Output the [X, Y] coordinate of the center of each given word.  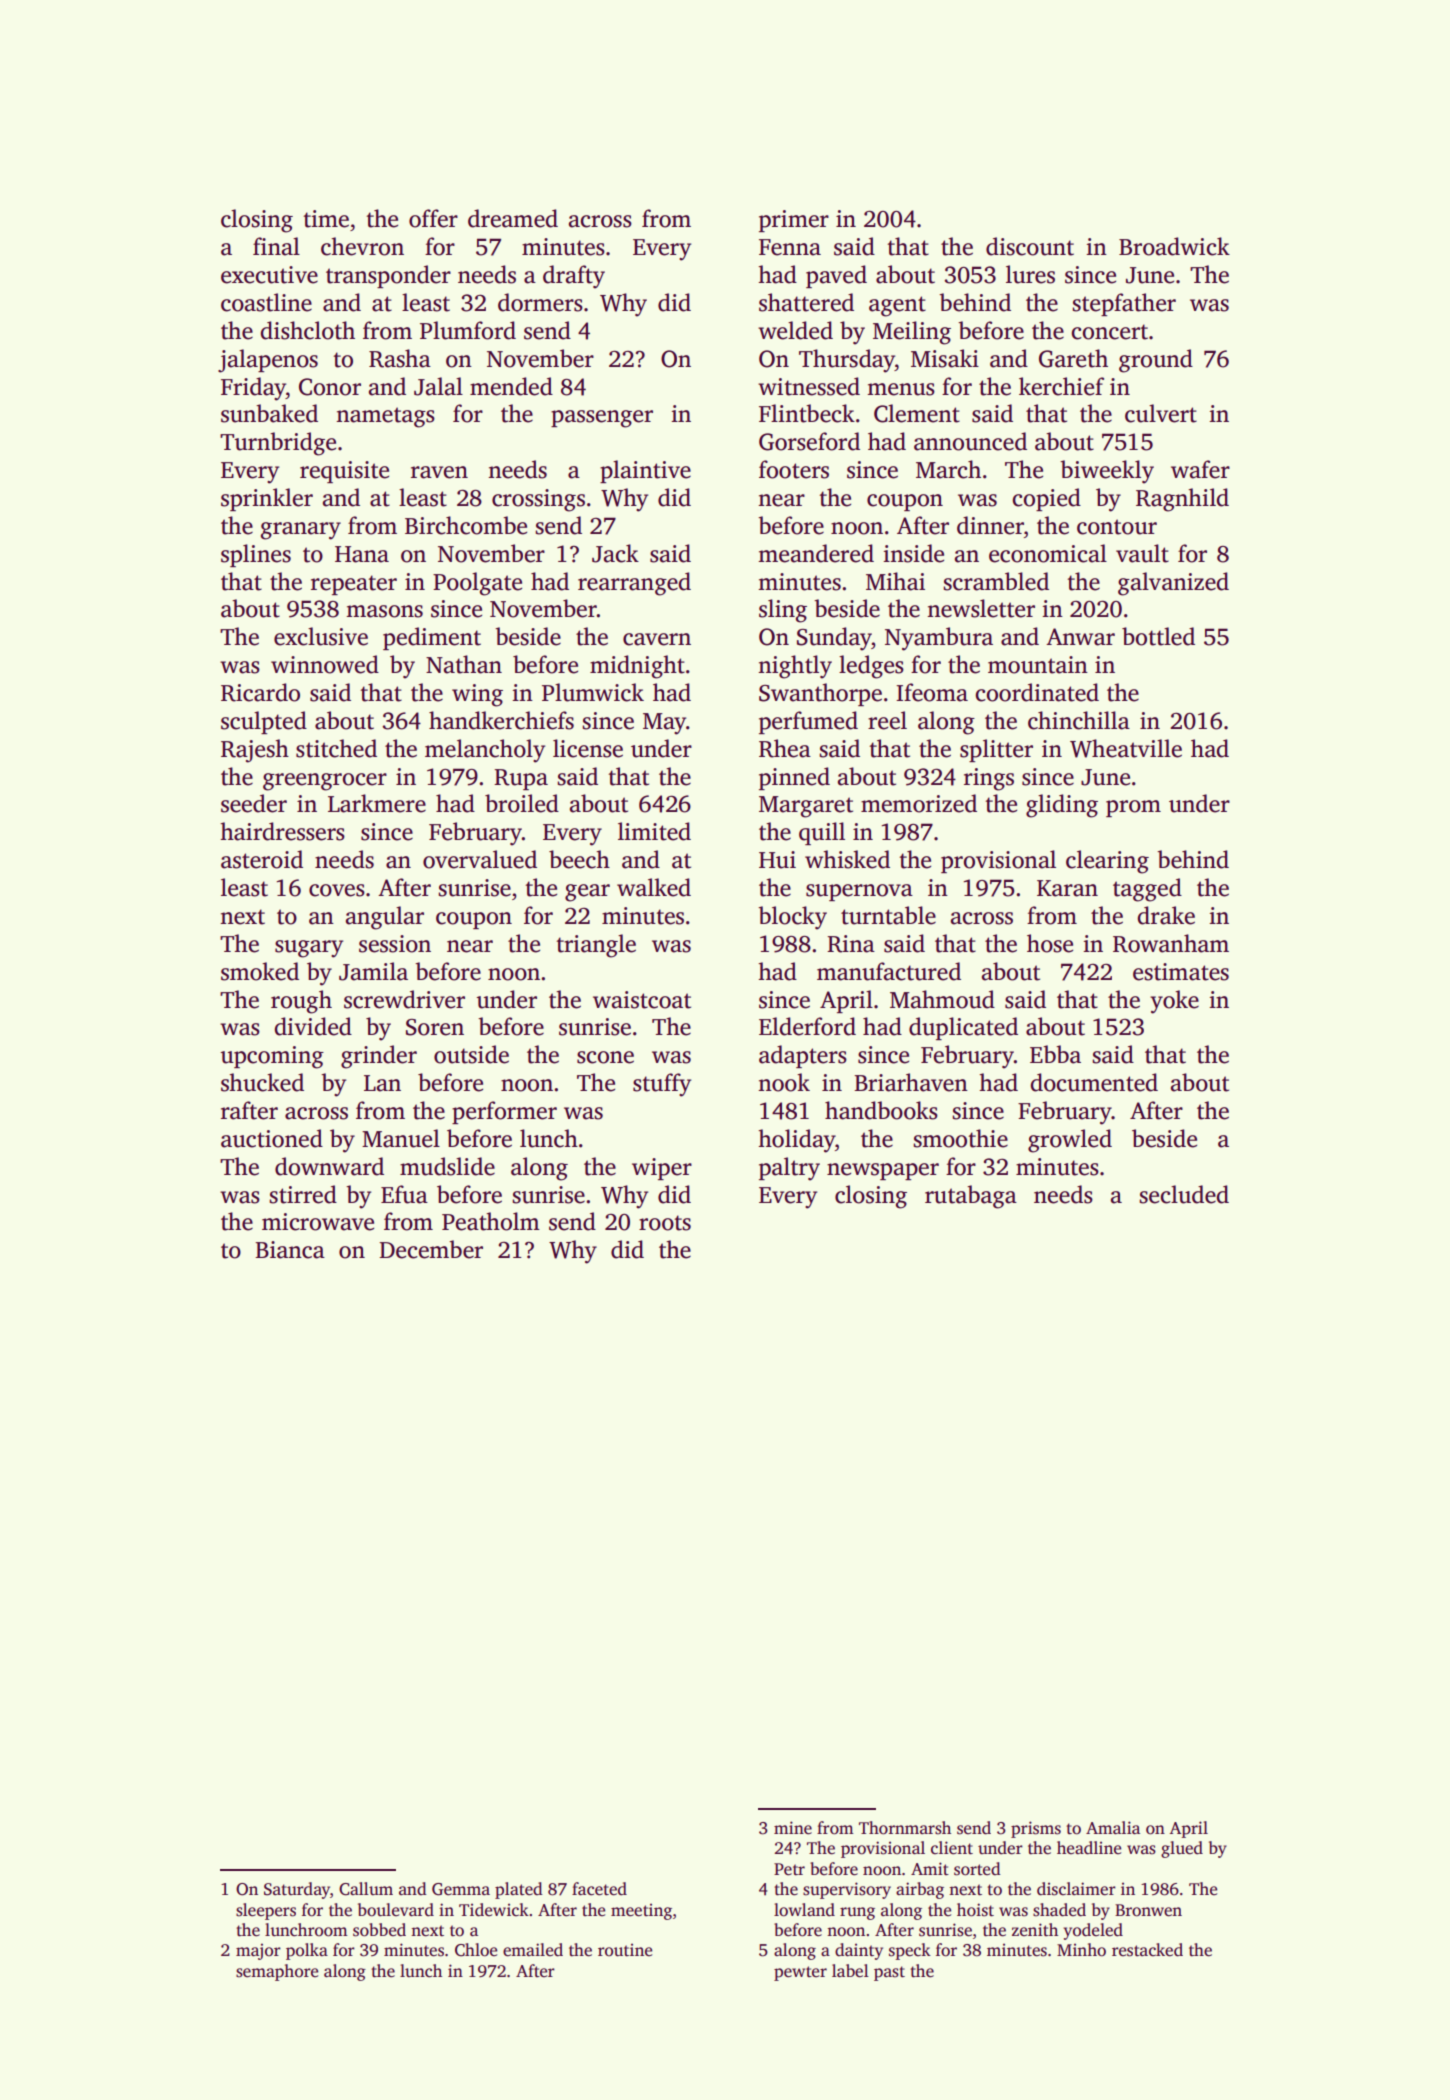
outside [471, 1054]
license [588, 748]
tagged [1147, 890]
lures [1030, 274]
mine [793, 1828]
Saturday [297, 1890]
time [326, 219]
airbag [920, 1890]
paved [836, 276]
